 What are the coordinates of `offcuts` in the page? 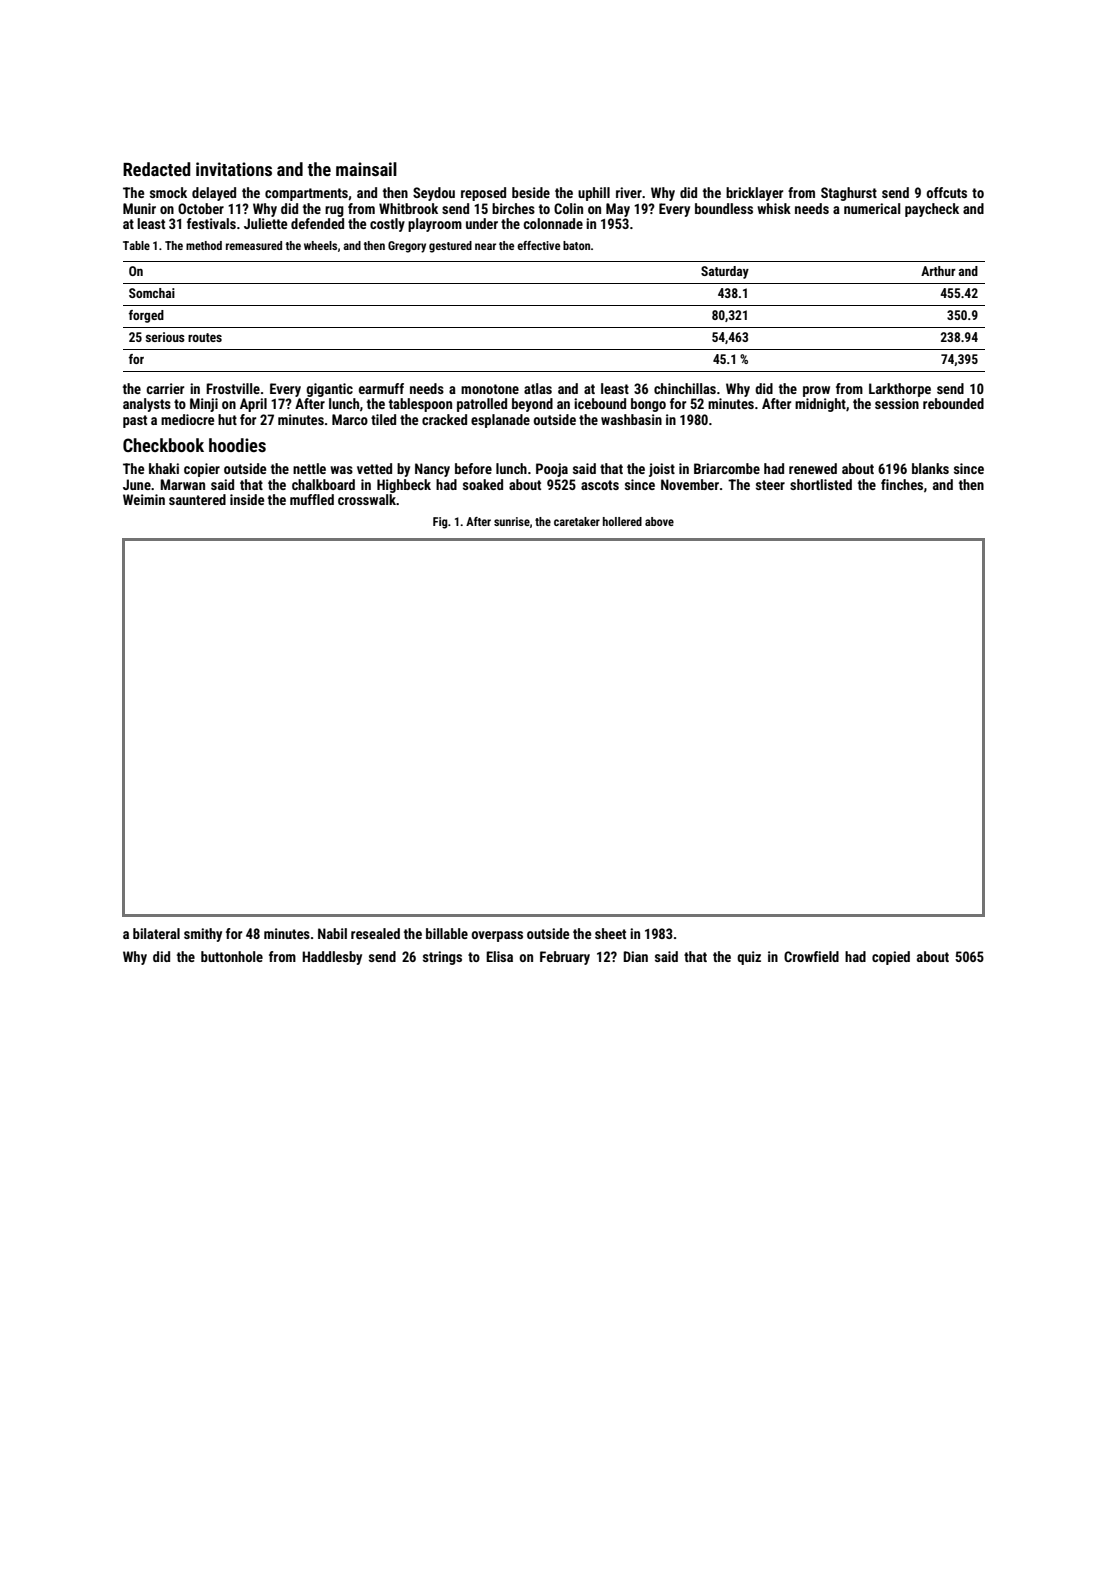 It's located at (946, 192).
